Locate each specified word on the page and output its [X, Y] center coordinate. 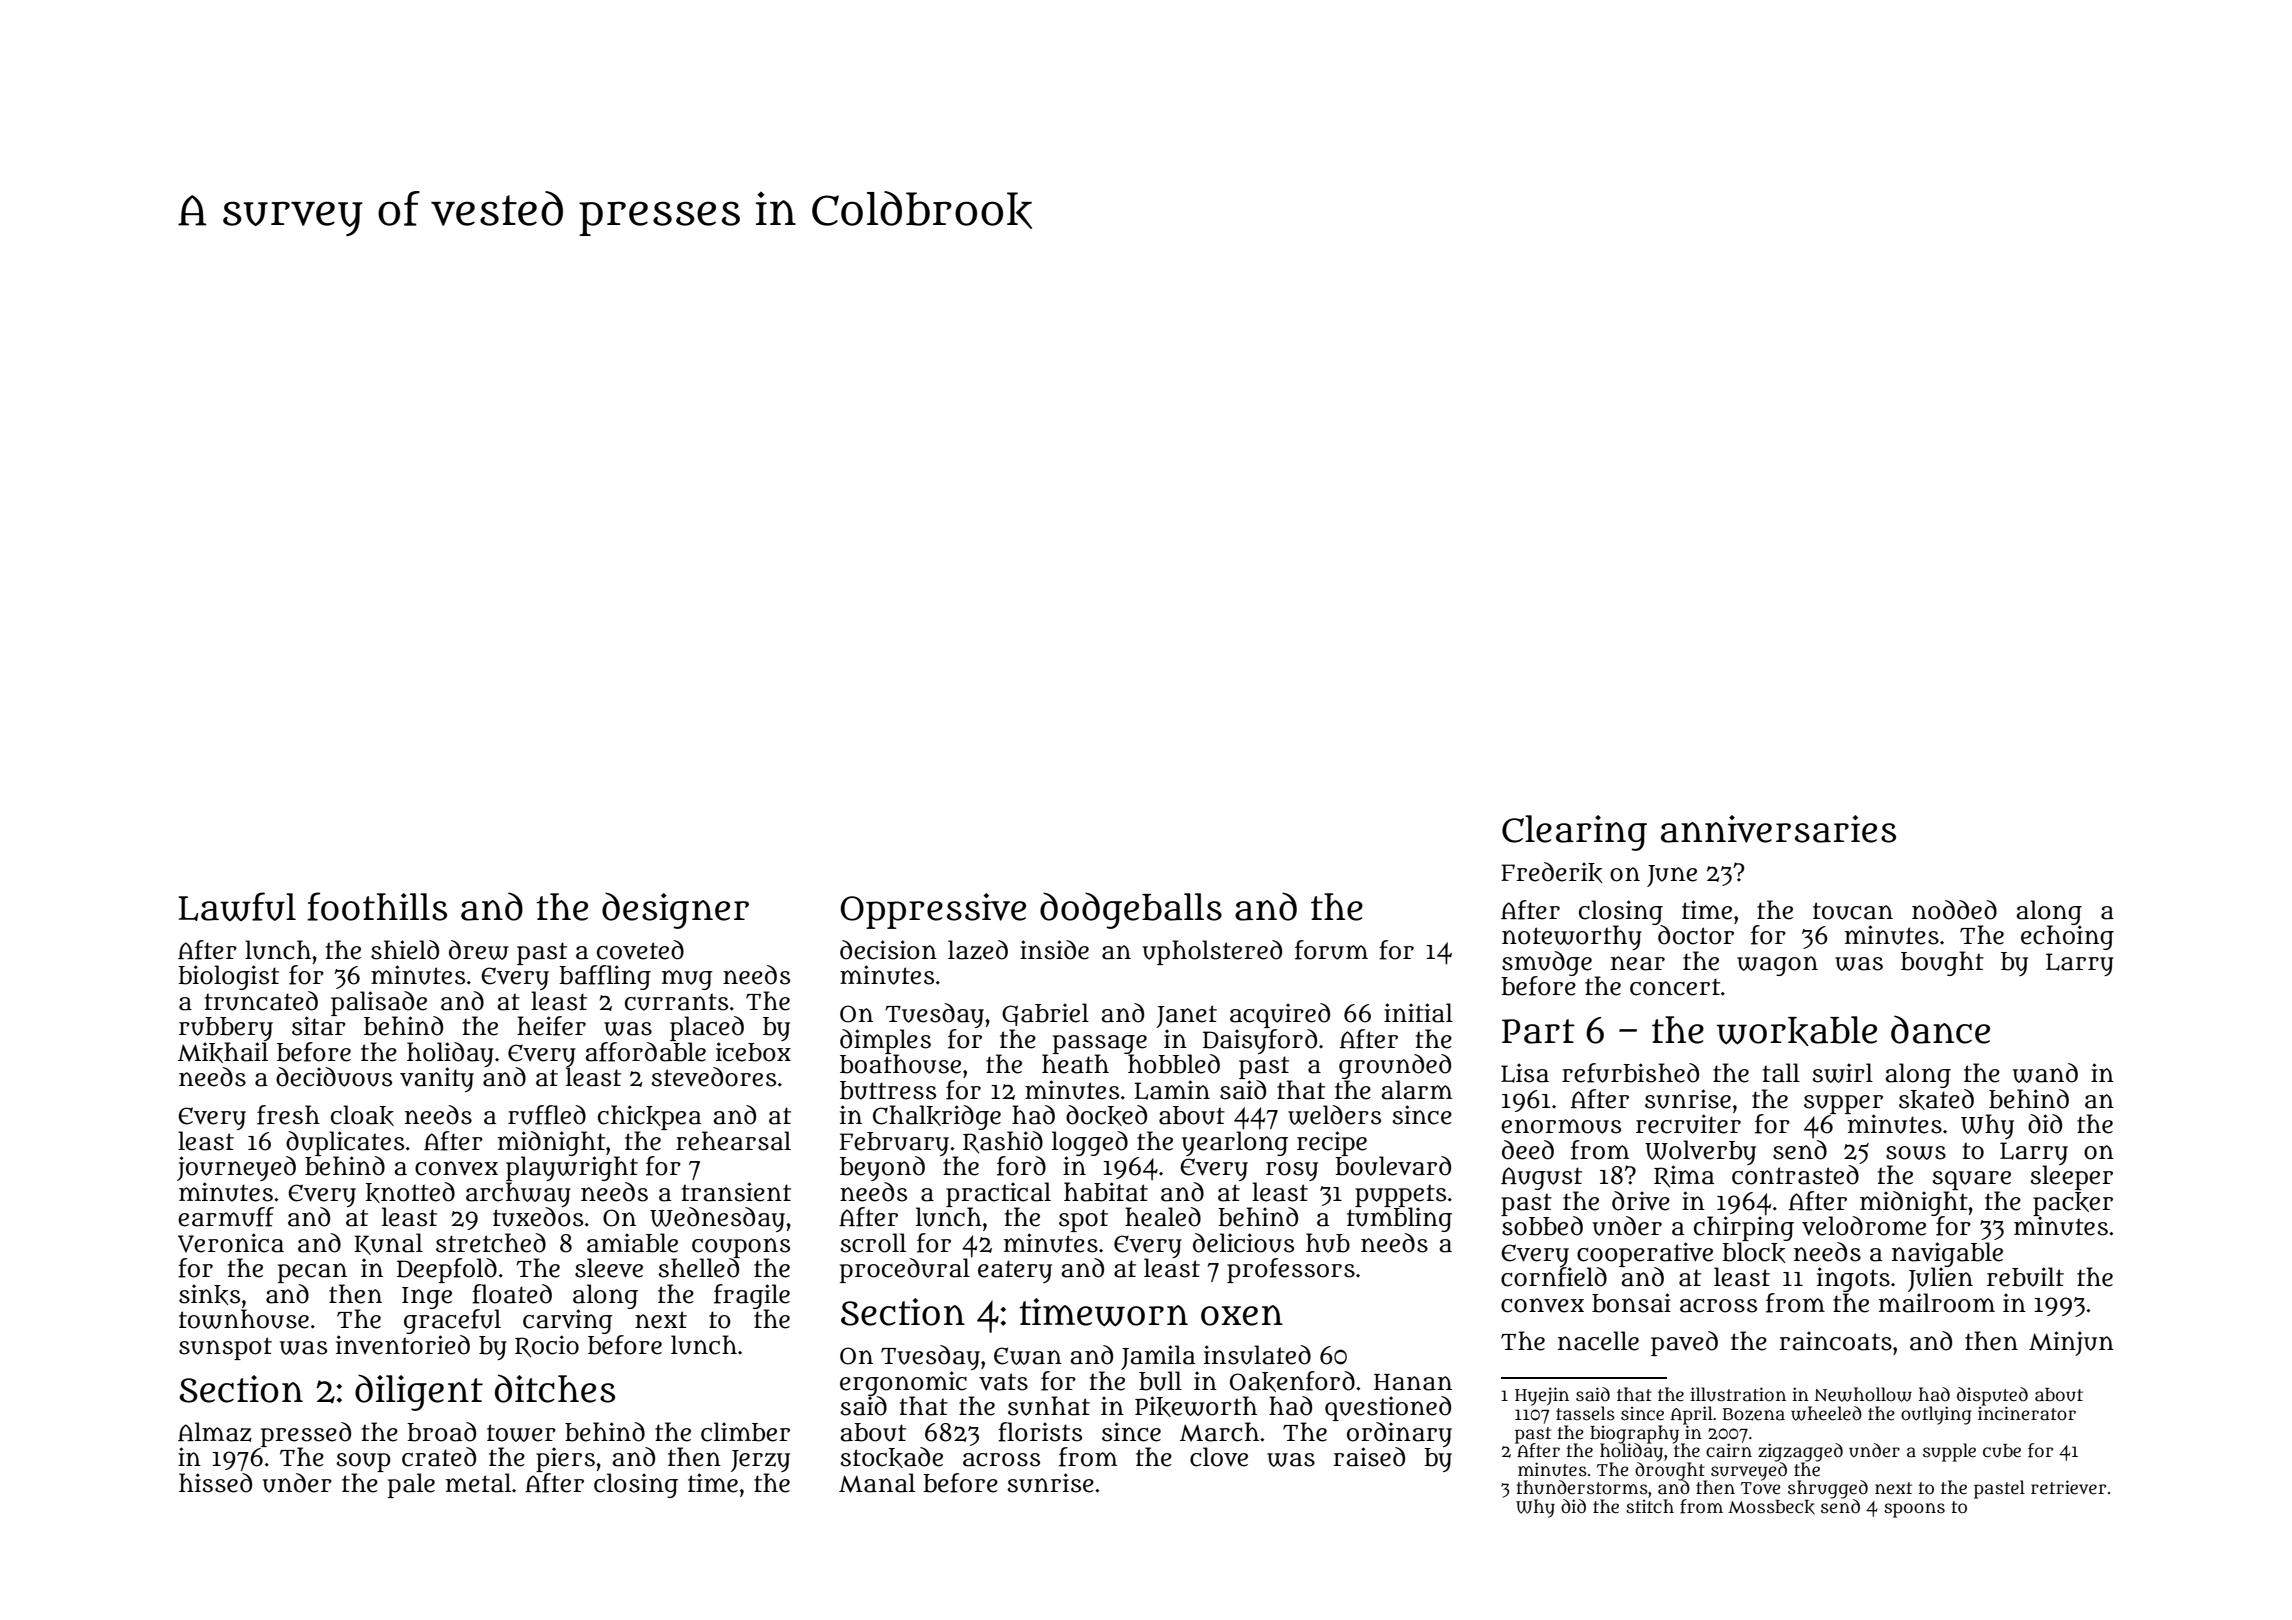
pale [411, 1485]
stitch [1650, 1506]
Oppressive [933, 911]
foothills [377, 906]
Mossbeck [1771, 1507]
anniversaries [1778, 829]
